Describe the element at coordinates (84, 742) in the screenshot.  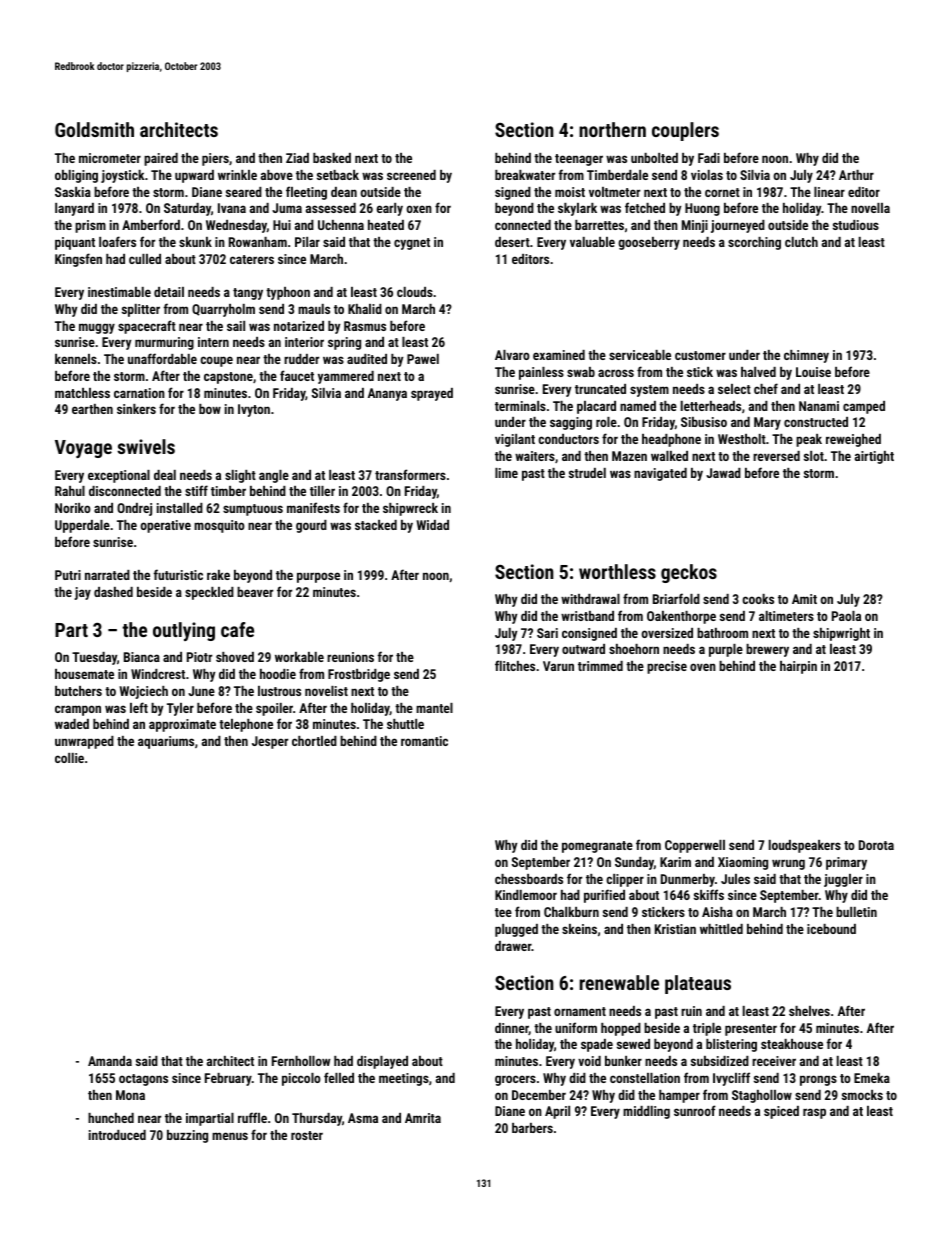
I see `unwrapped` at that location.
